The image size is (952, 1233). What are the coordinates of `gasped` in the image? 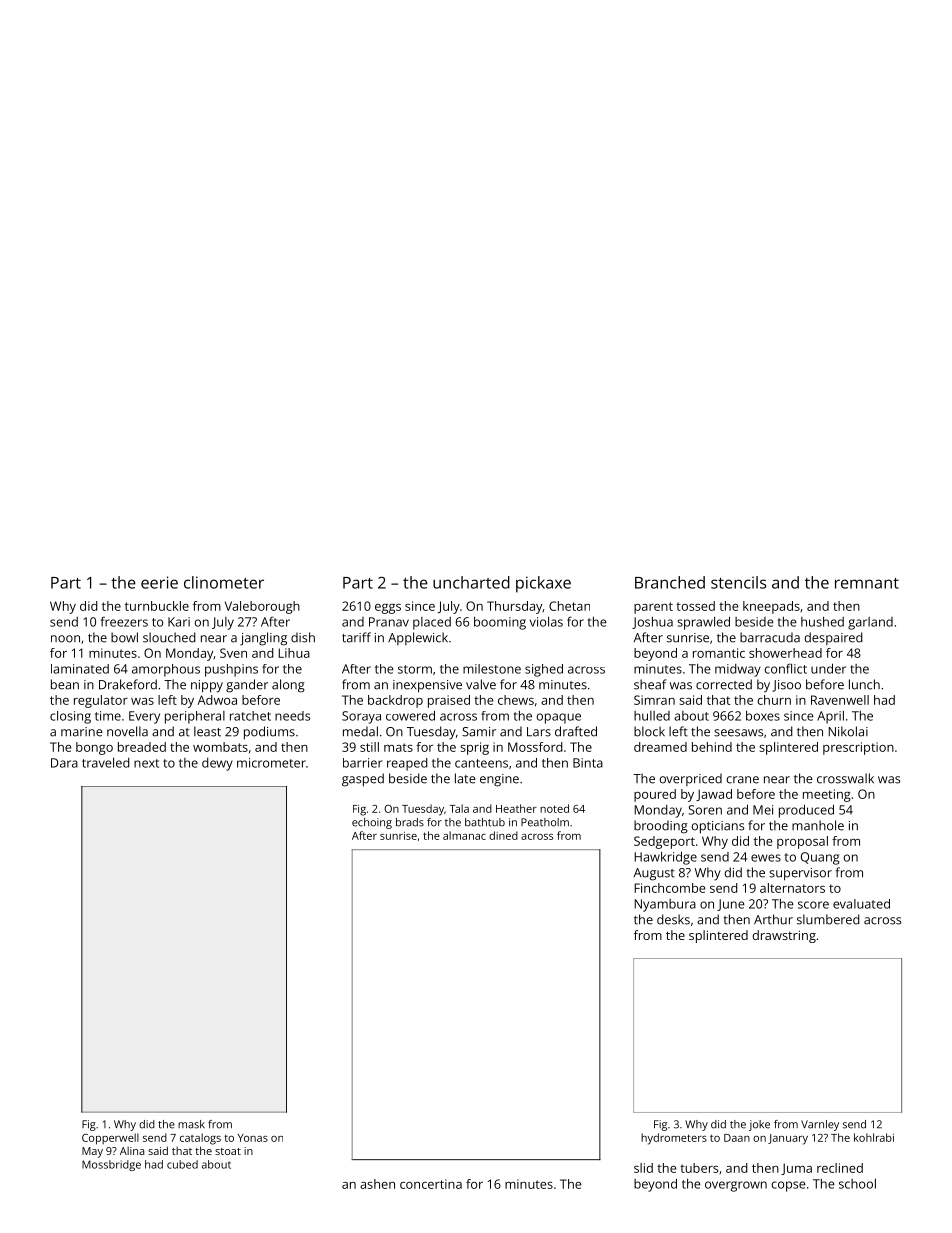 It's located at (363, 780).
